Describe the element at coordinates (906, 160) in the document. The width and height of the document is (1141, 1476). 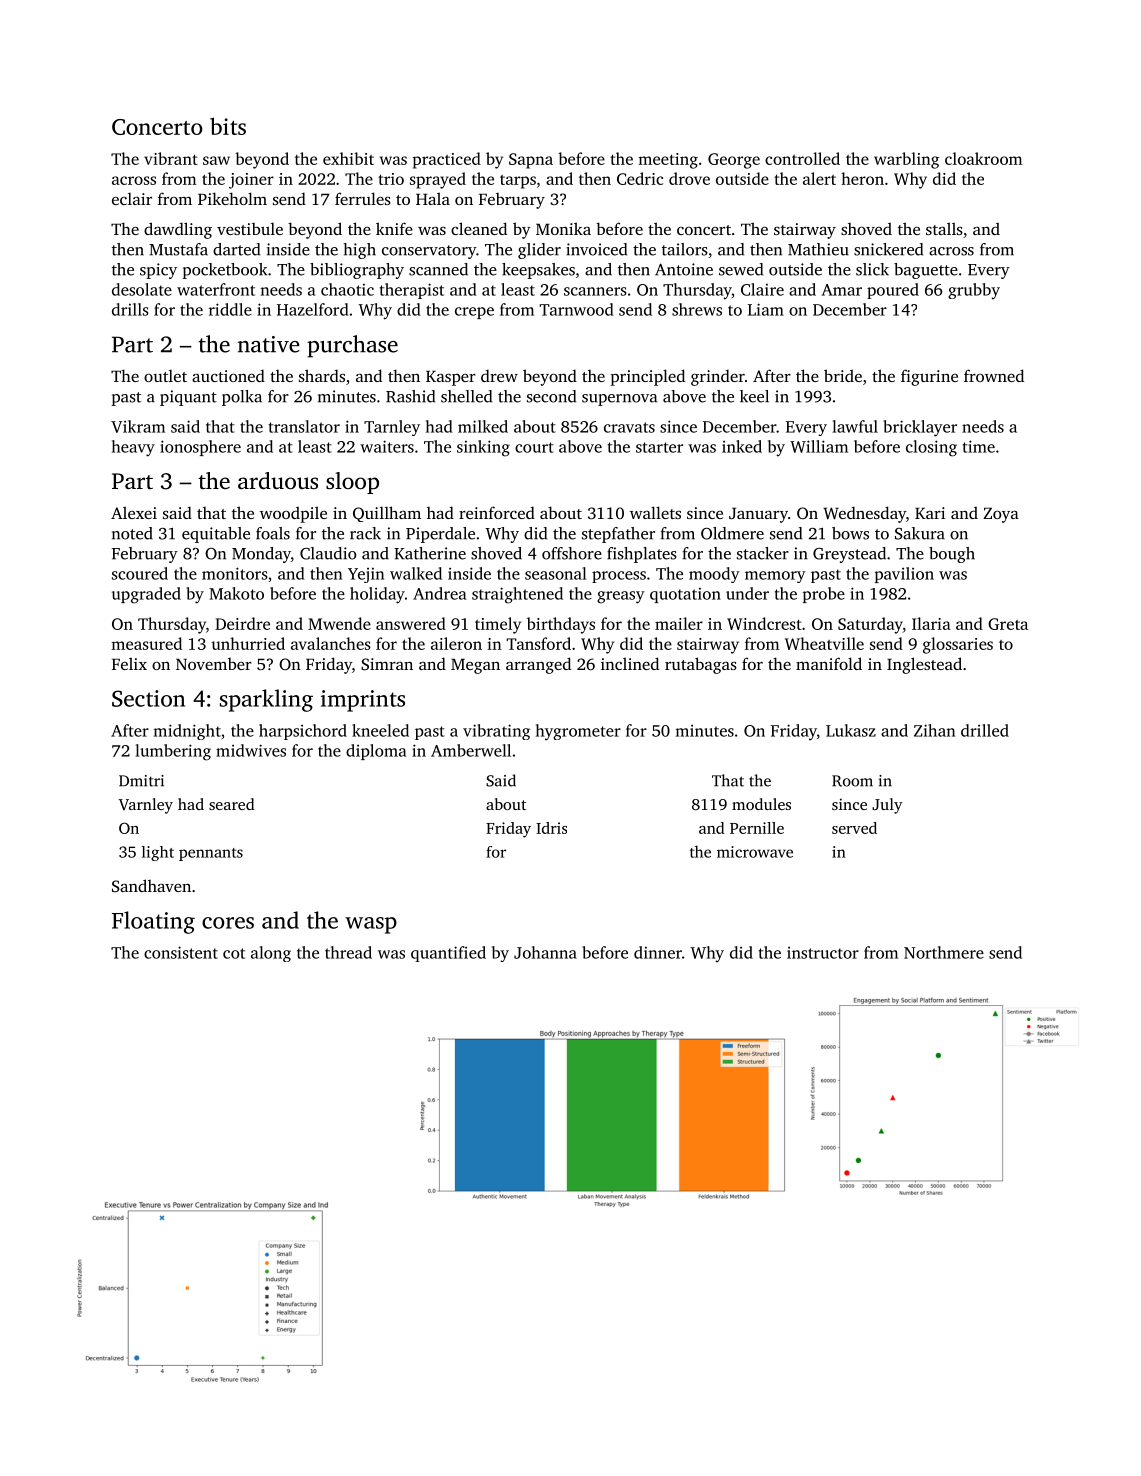
I see `warbling` at that location.
